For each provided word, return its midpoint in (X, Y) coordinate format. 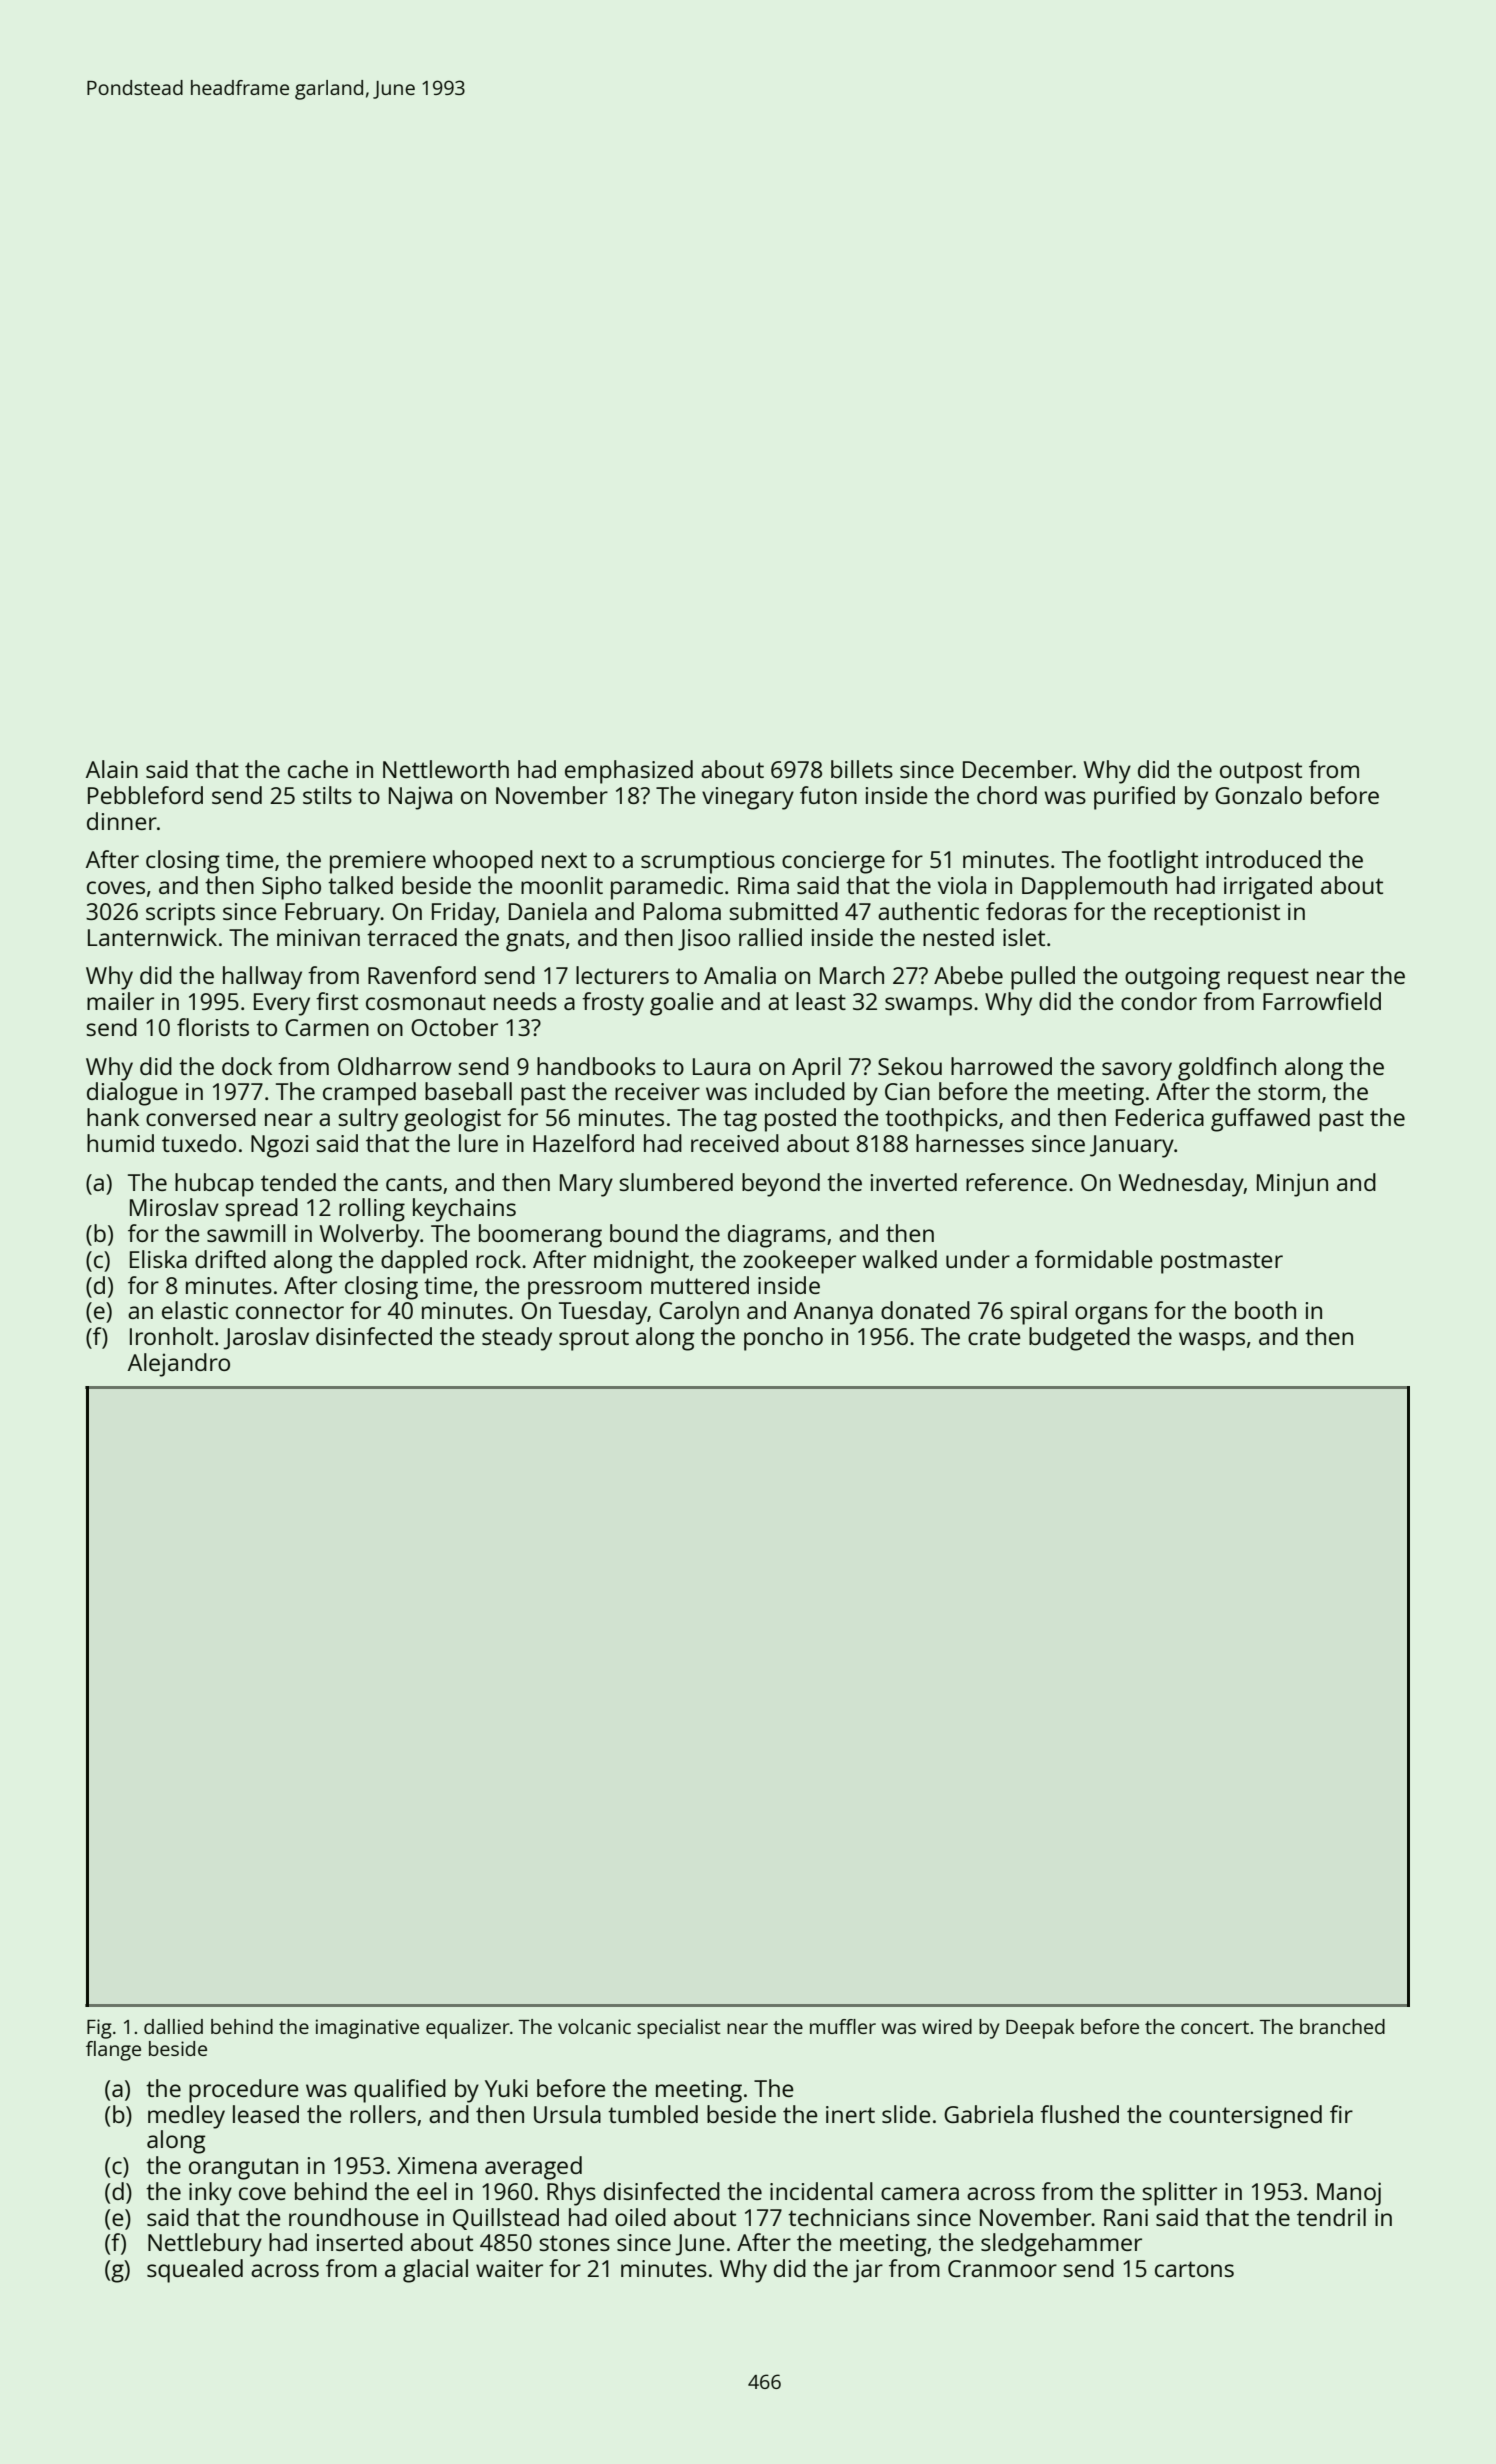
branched (1342, 2026)
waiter (509, 2268)
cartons (1194, 2269)
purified (1134, 798)
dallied (173, 2026)
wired (947, 2026)
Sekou (910, 1066)
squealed (195, 2271)
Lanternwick (152, 937)
